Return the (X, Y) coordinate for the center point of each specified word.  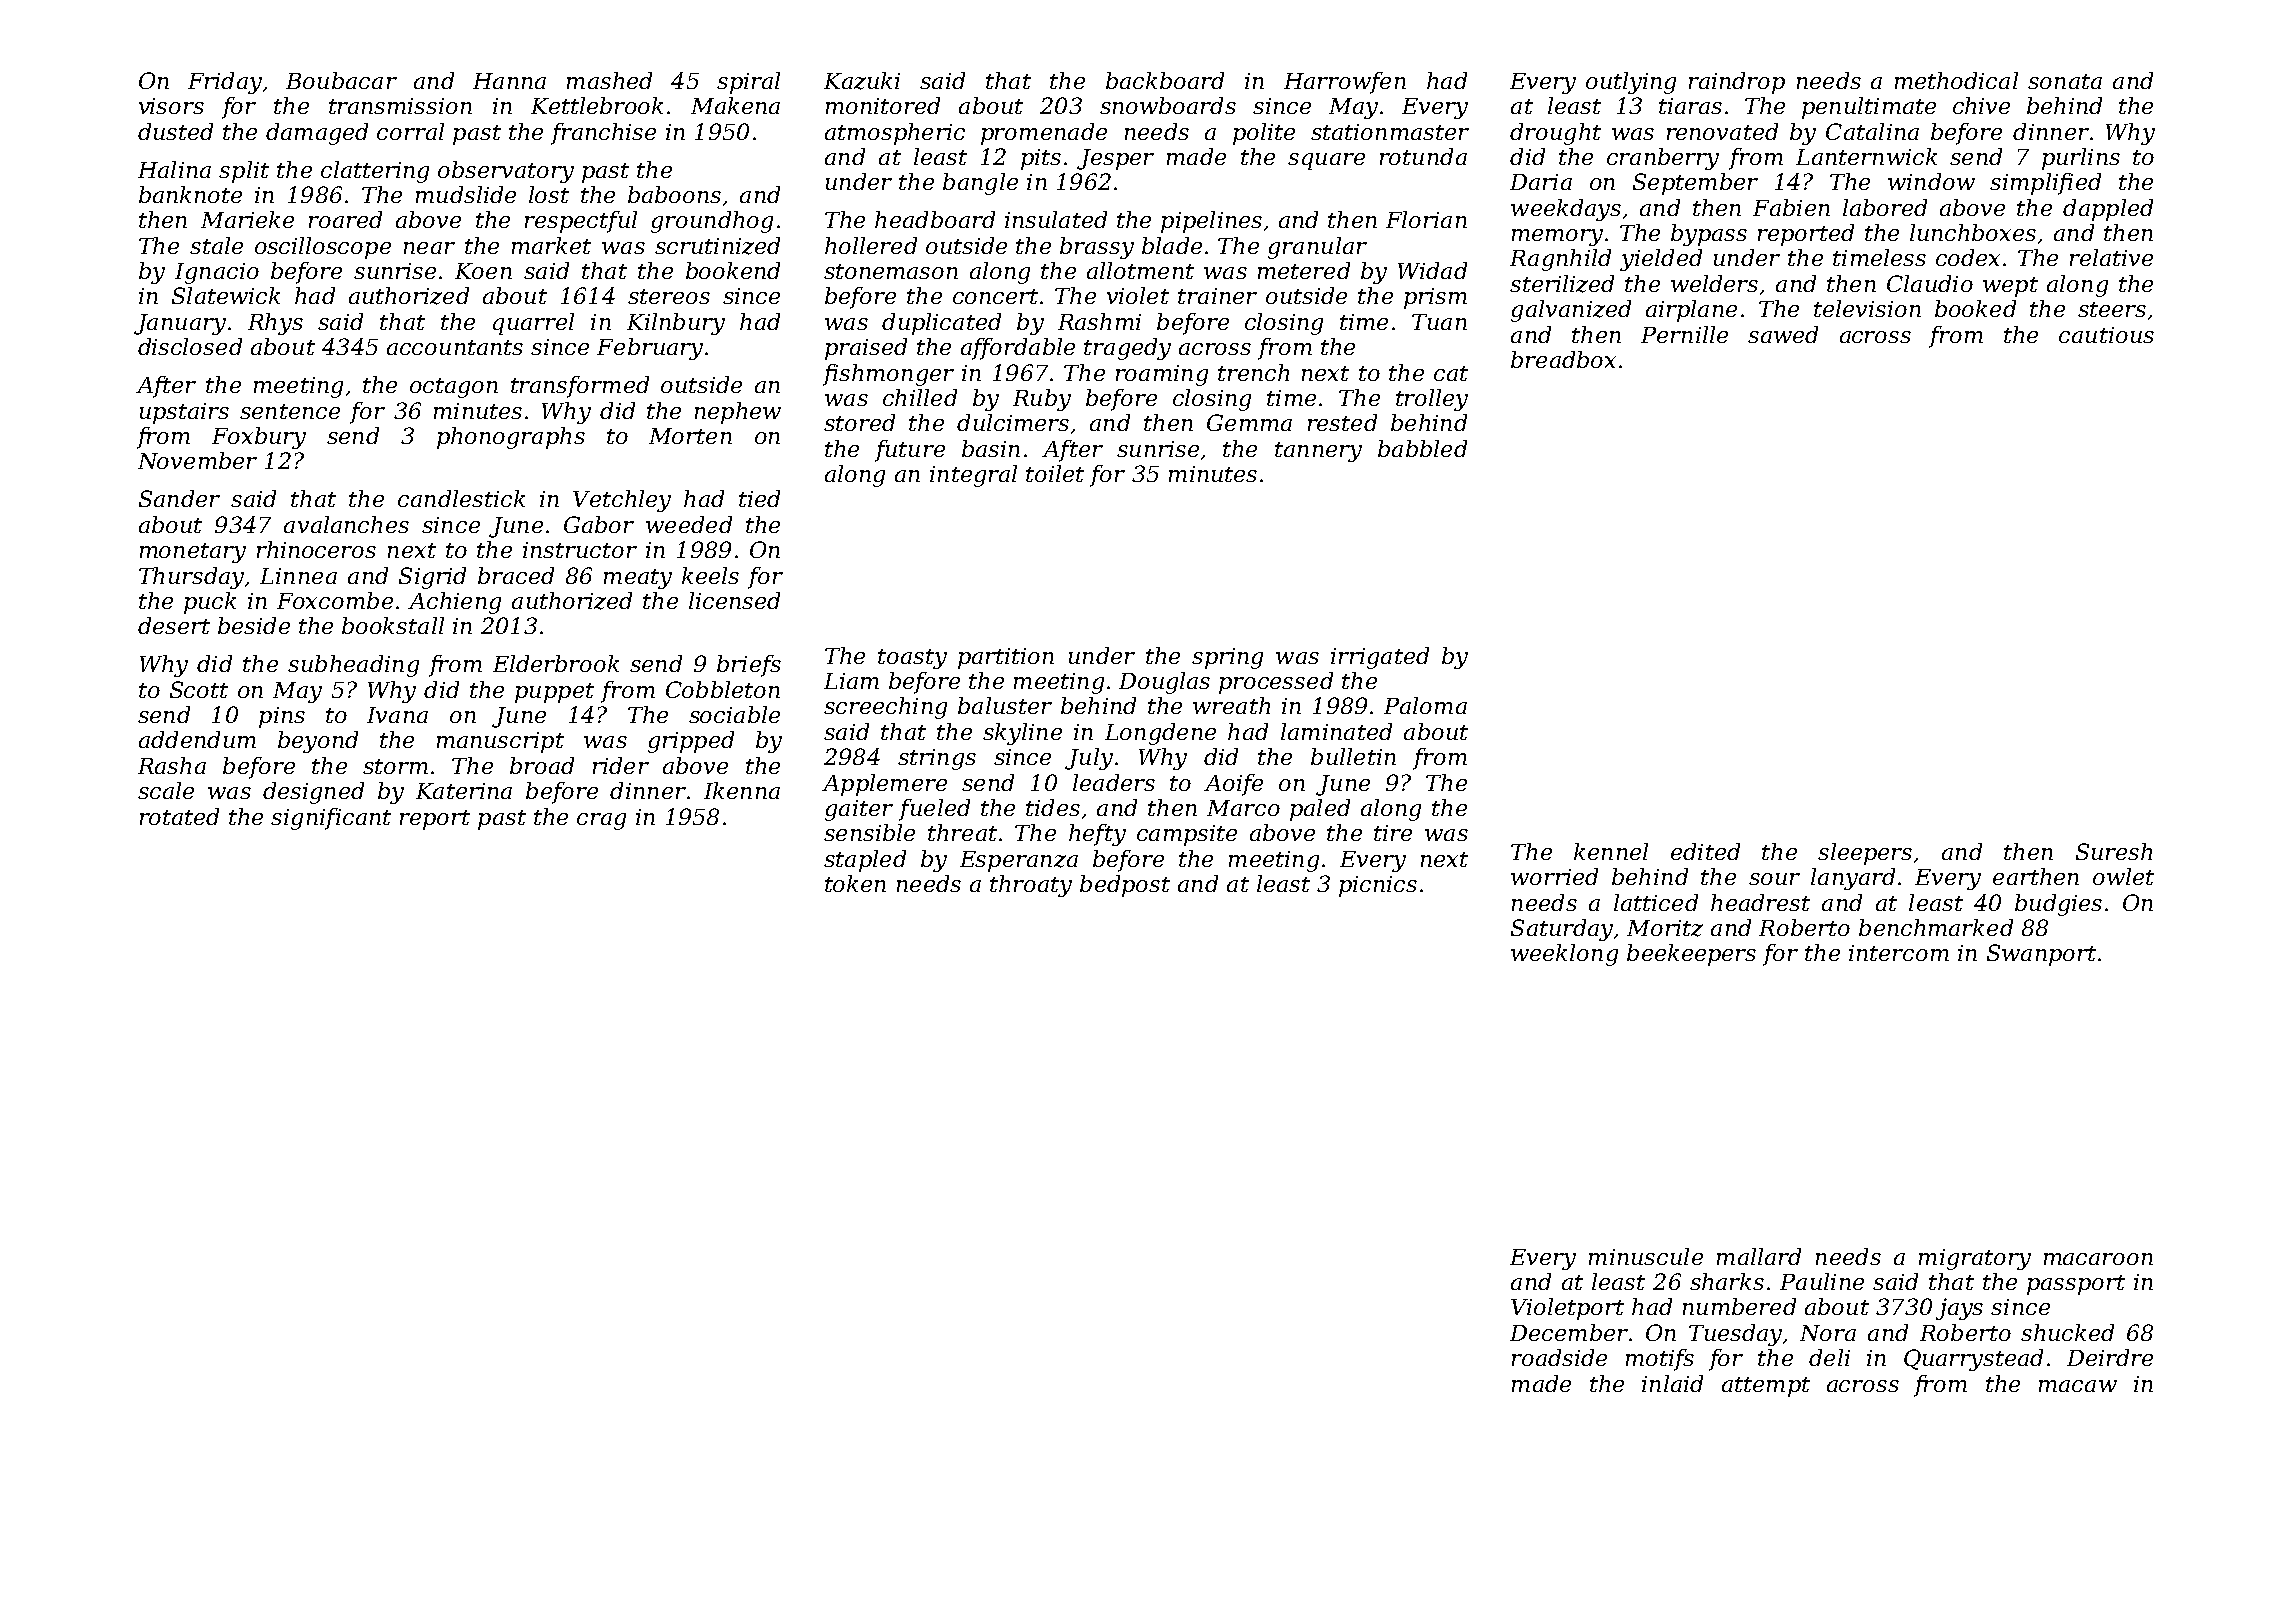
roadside (1559, 1357)
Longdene (1160, 734)
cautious (2106, 335)
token (855, 883)
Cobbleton (723, 689)
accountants (455, 347)
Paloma (1425, 705)
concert (995, 296)
